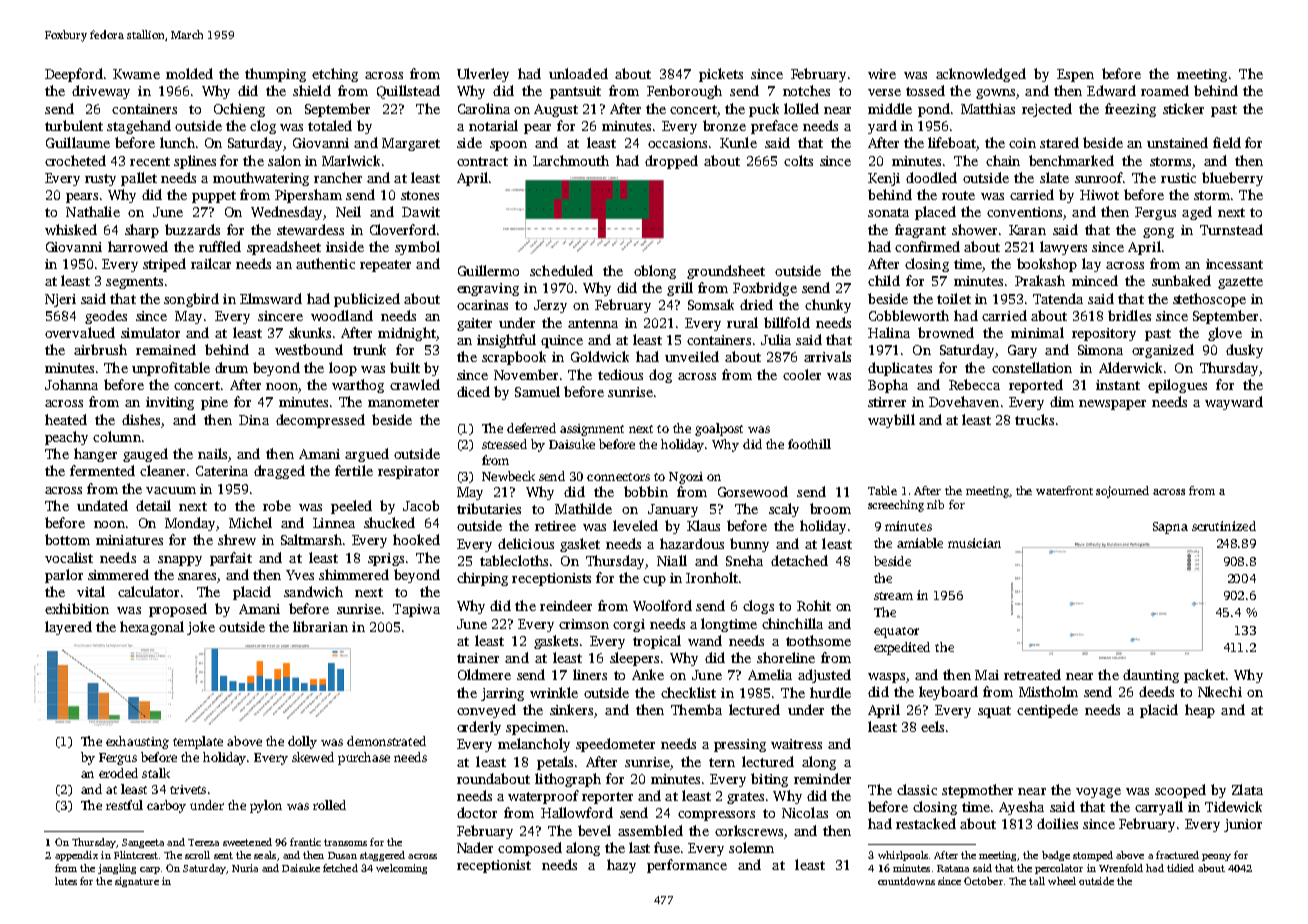  Describe the element at coordinates (166, 349) in the image. I see `remained` at that location.
